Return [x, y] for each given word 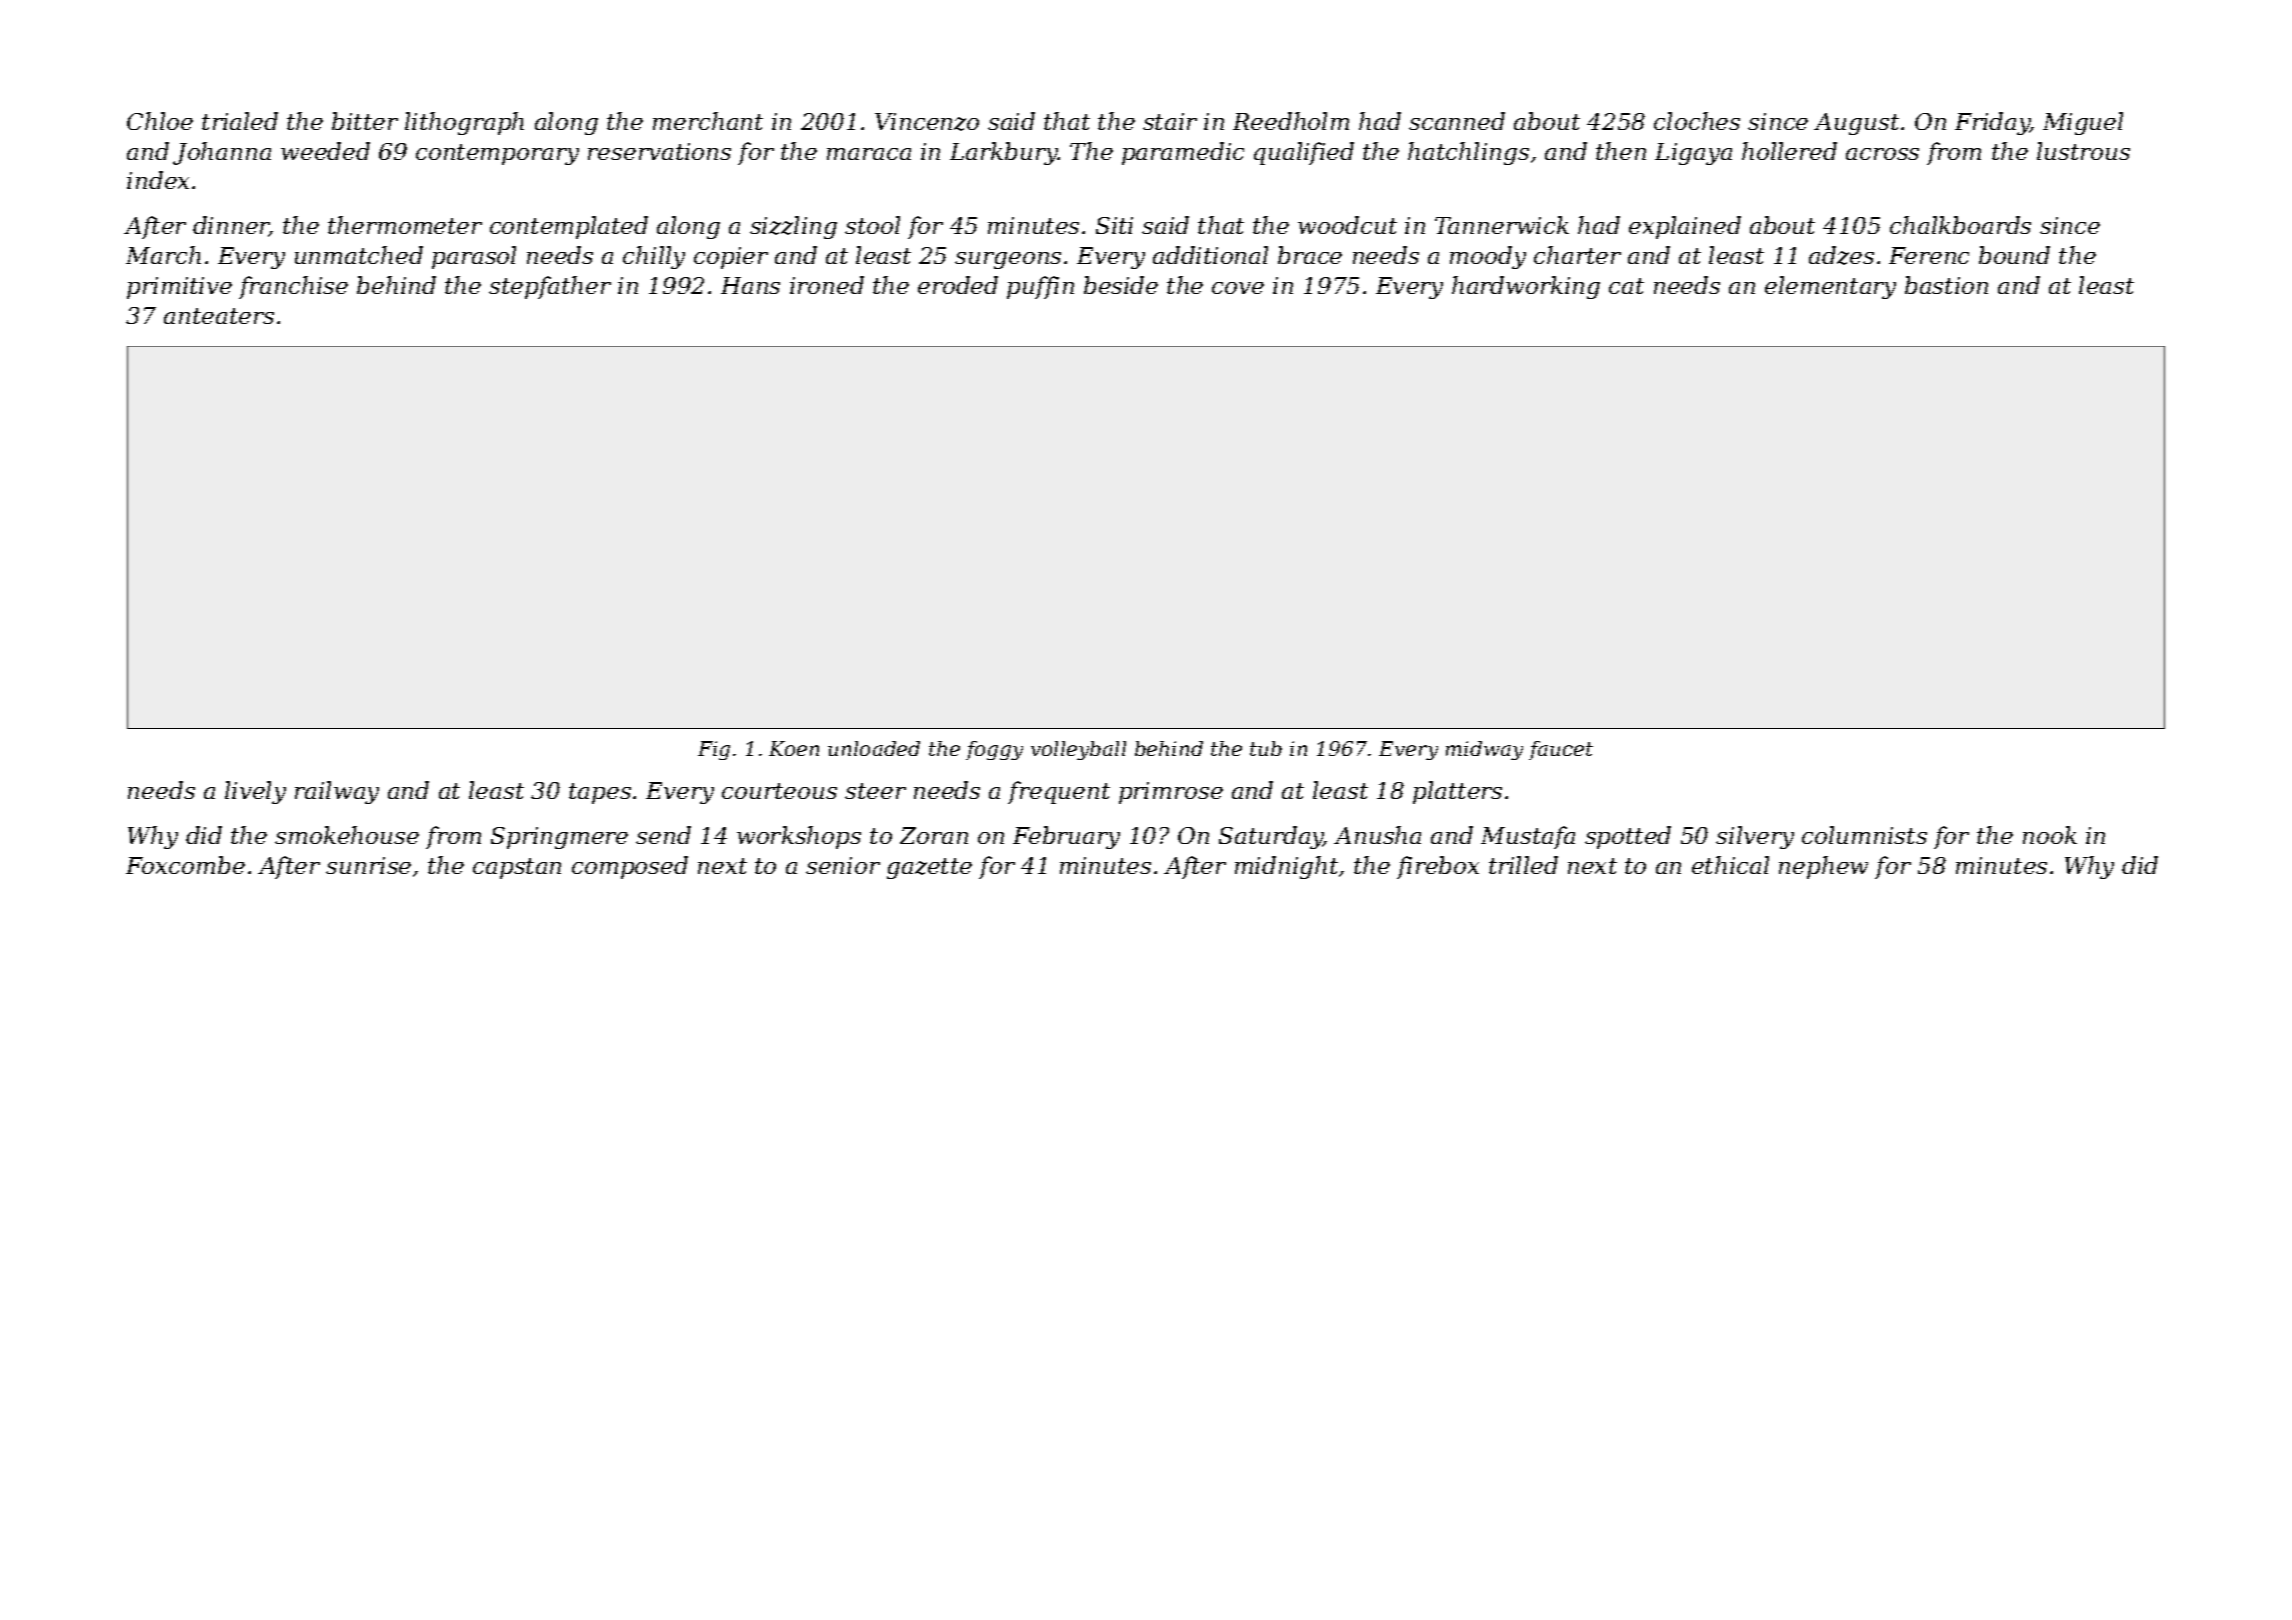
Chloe [160, 121]
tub [1266, 748]
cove [1238, 288]
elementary [1830, 287]
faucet [1561, 750]
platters [1457, 792]
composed [630, 867]
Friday [1992, 123]
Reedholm [1291, 121]
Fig [714, 750]
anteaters [219, 316]
